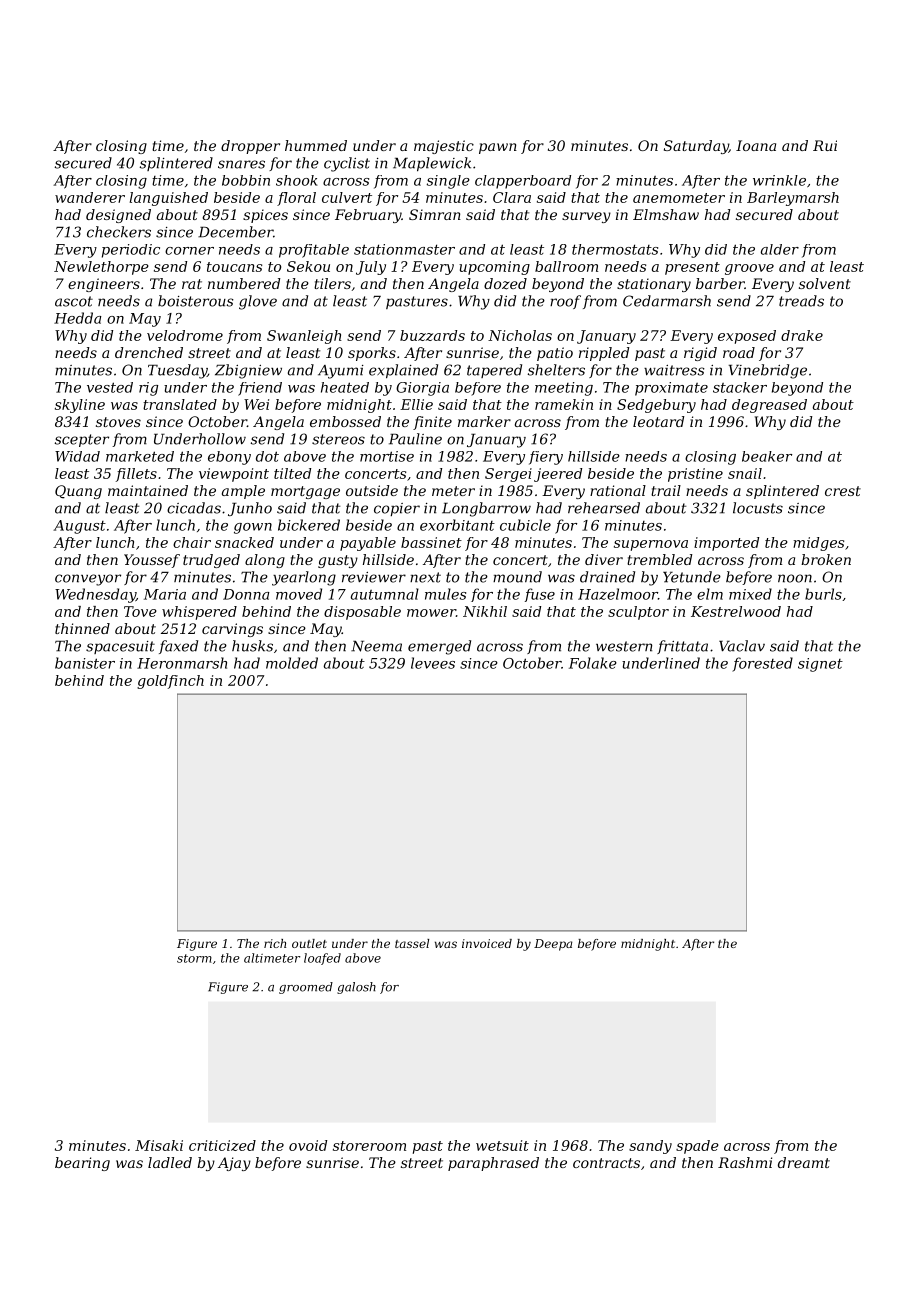 The width and height of the screenshot is (924, 1308). I want to click on dropper, so click(250, 147).
